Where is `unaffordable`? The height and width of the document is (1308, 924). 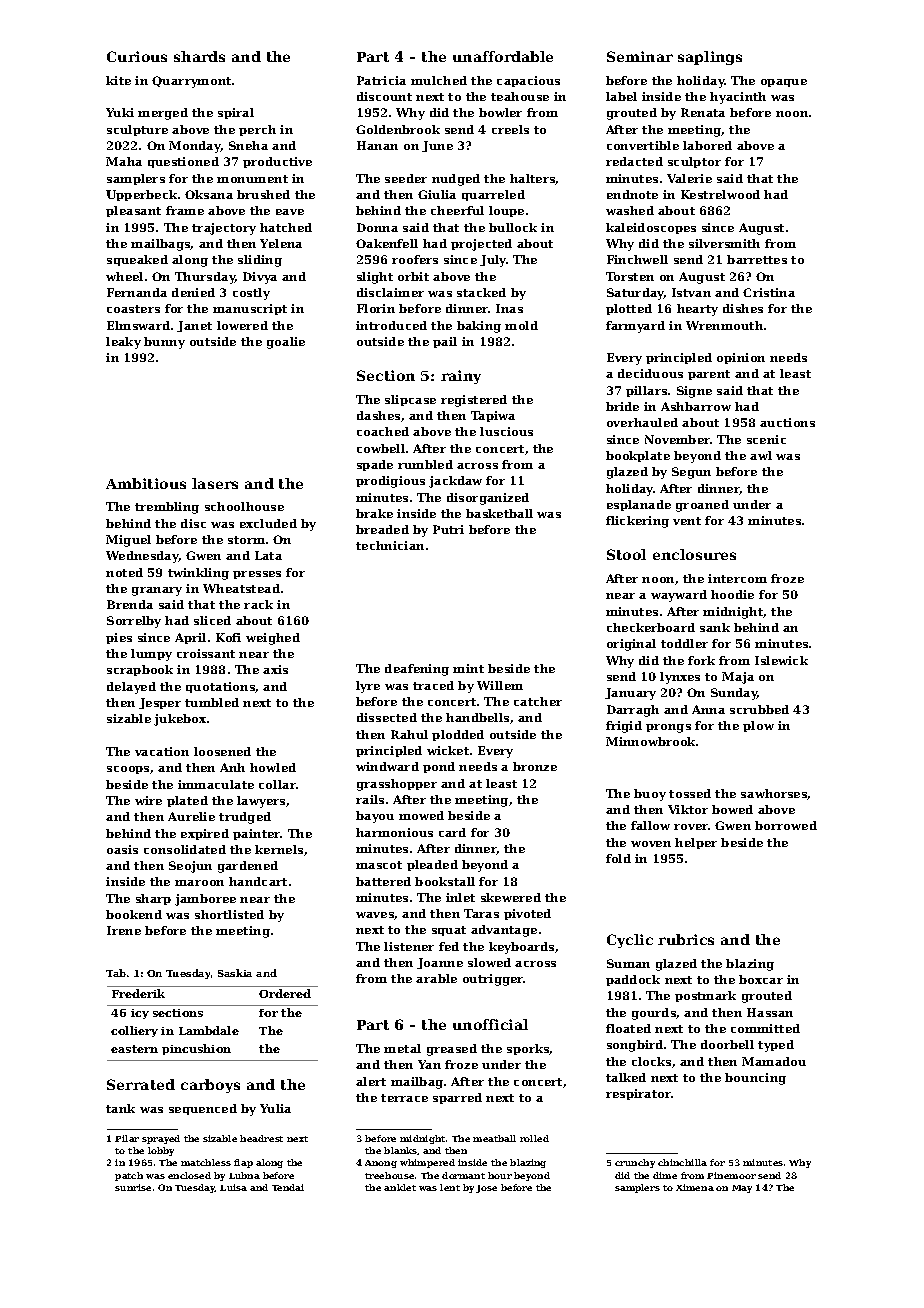
unaffordable is located at coordinates (503, 56).
